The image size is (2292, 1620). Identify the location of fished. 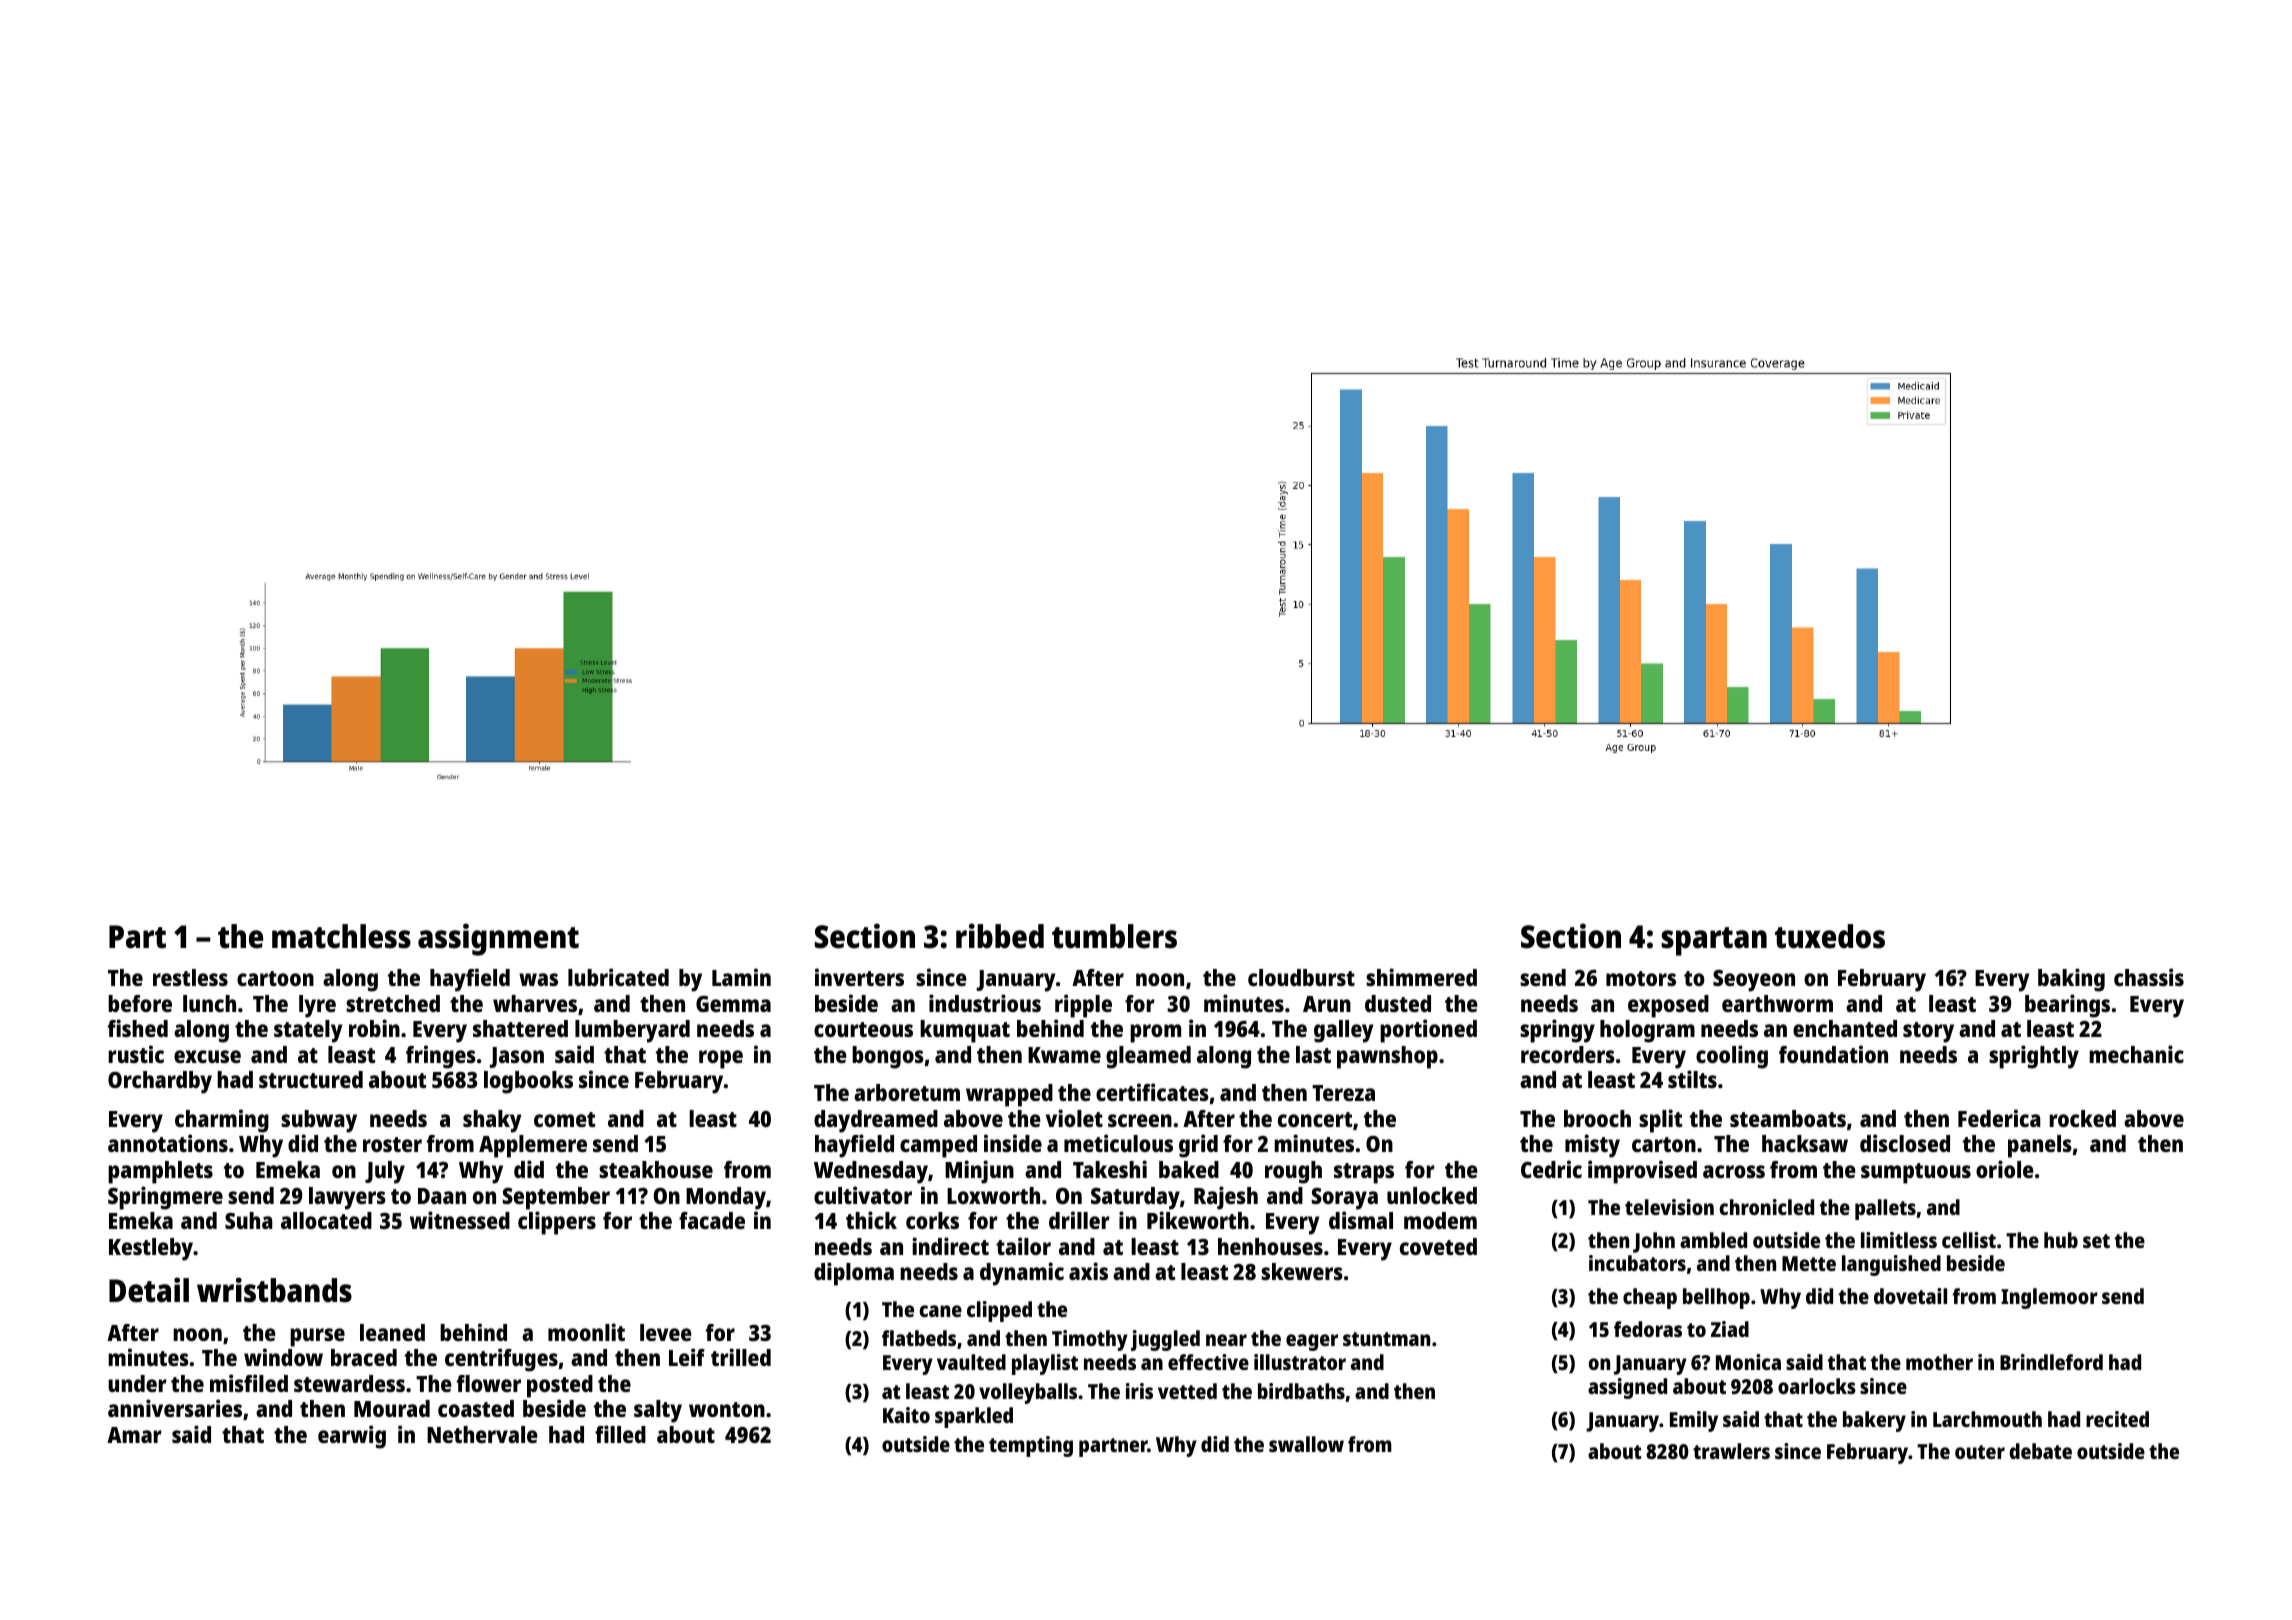
(138, 1028).
